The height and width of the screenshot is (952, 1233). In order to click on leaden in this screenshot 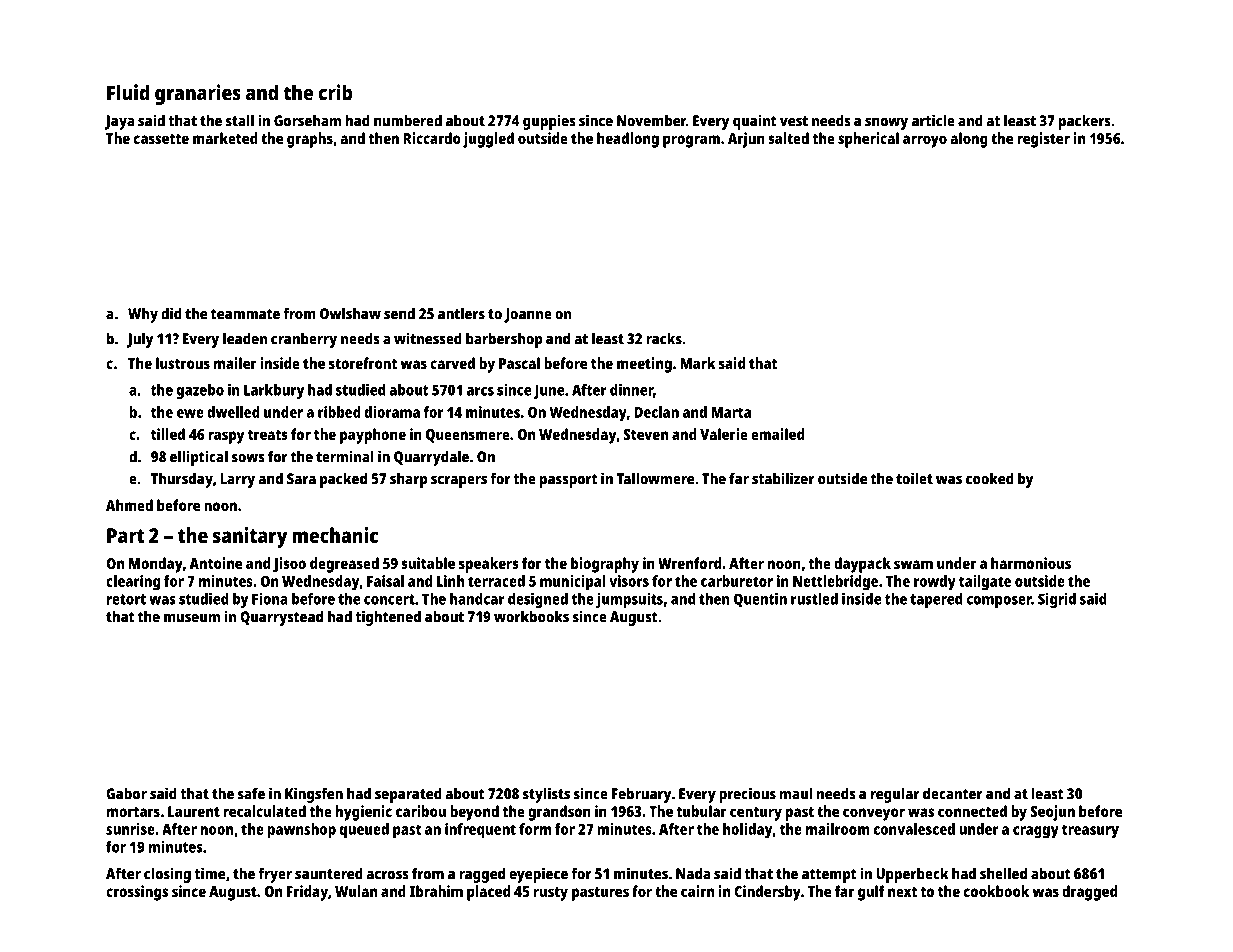, I will do `click(245, 338)`.
